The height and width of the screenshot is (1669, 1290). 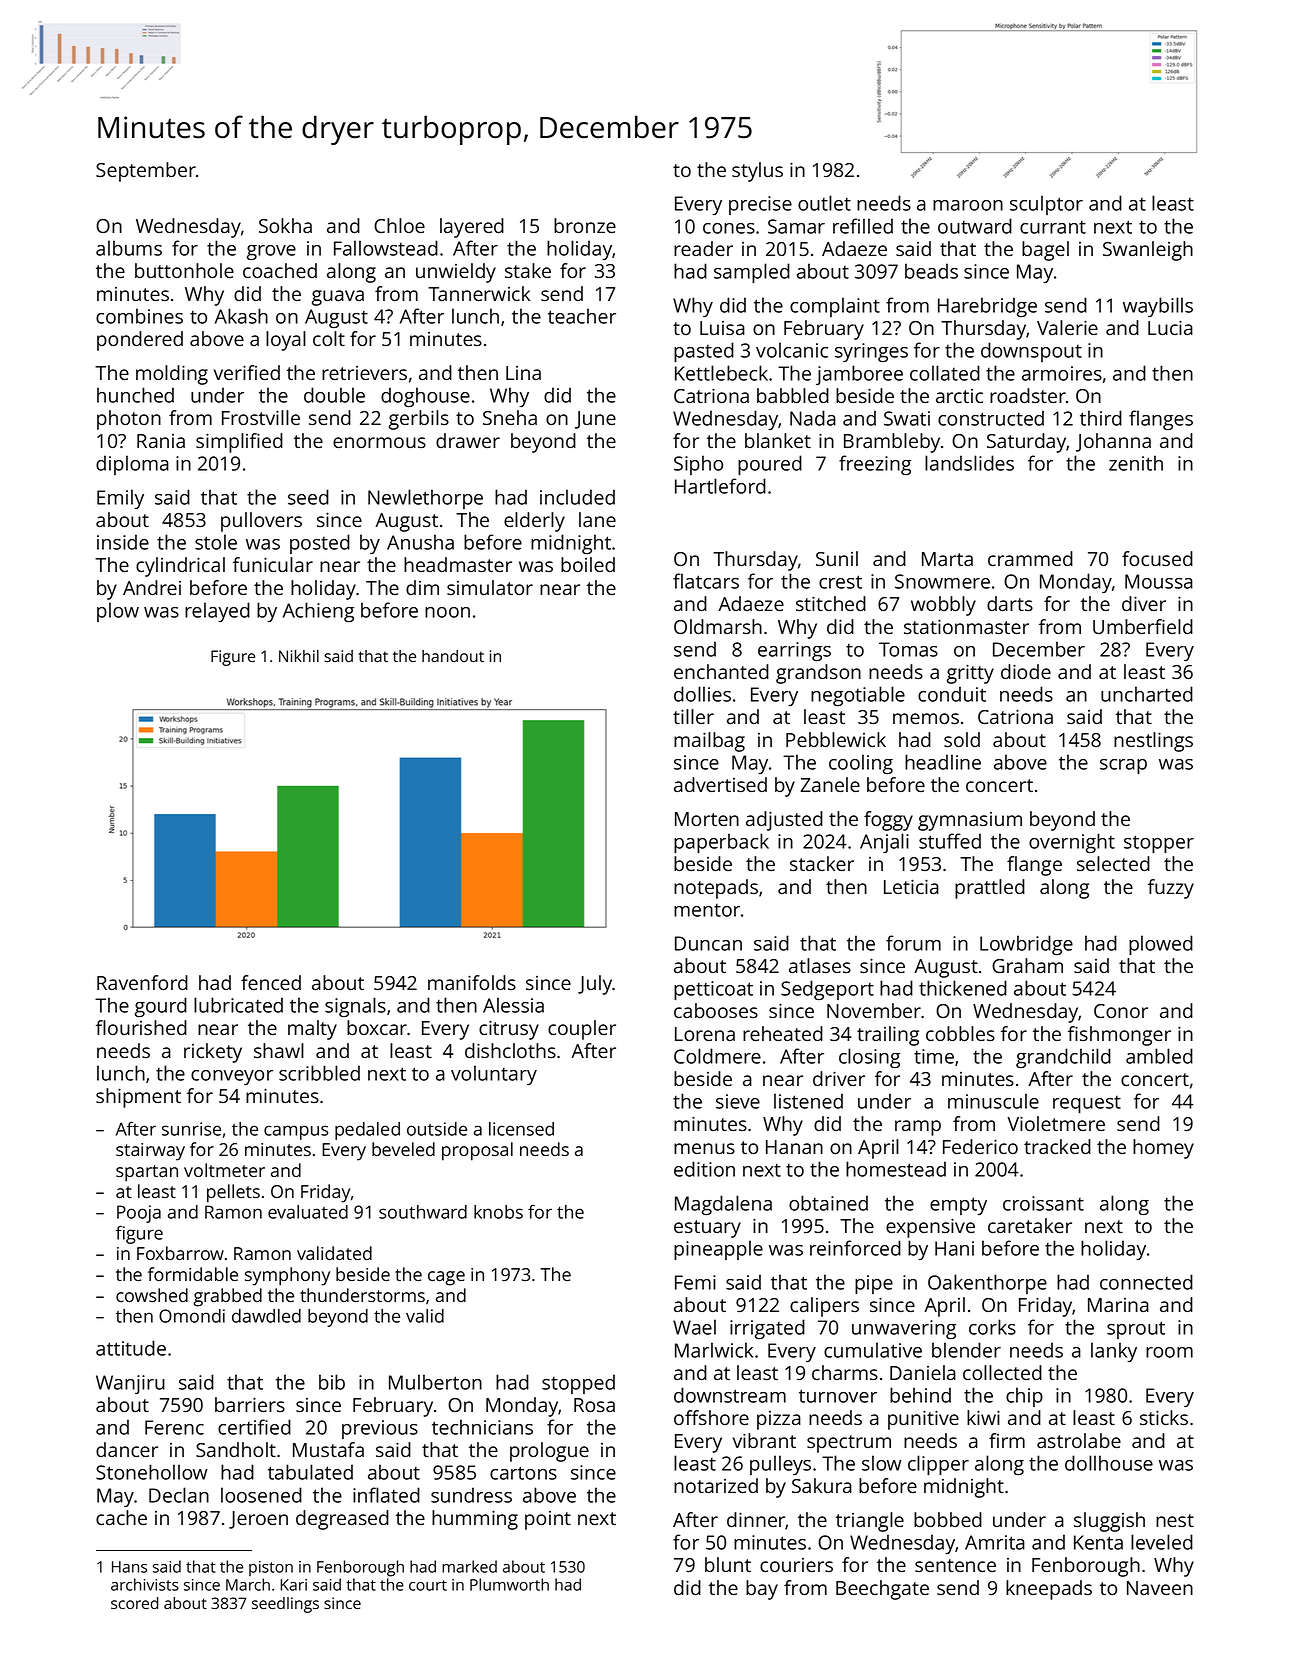 I want to click on Marta, so click(x=947, y=559).
